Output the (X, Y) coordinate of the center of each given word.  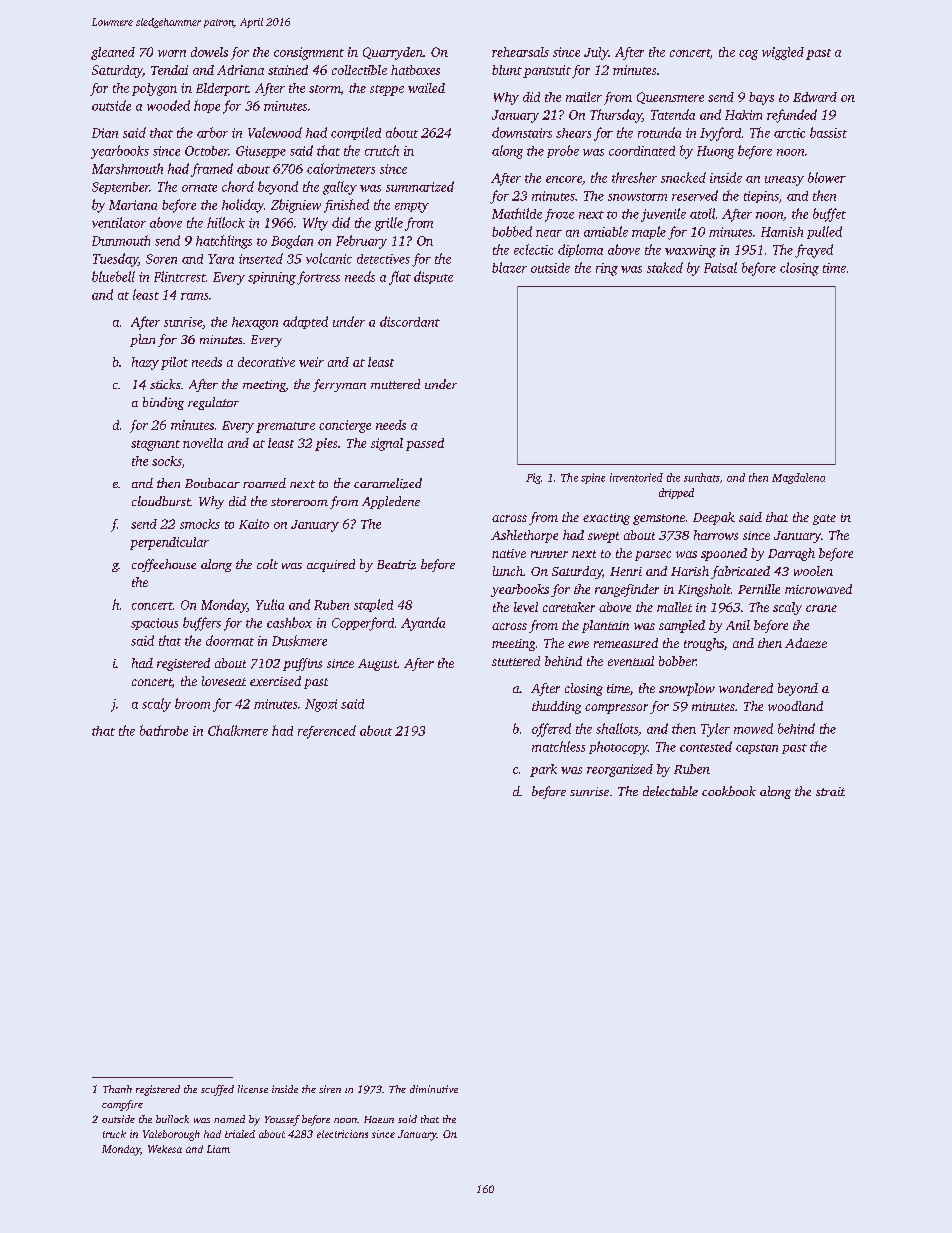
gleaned (113, 53)
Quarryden (393, 53)
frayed (814, 251)
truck (114, 1134)
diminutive (434, 1089)
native (509, 553)
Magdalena (798, 478)
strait (830, 791)
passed (425, 444)
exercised (275, 681)
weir (311, 362)
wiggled (783, 53)
